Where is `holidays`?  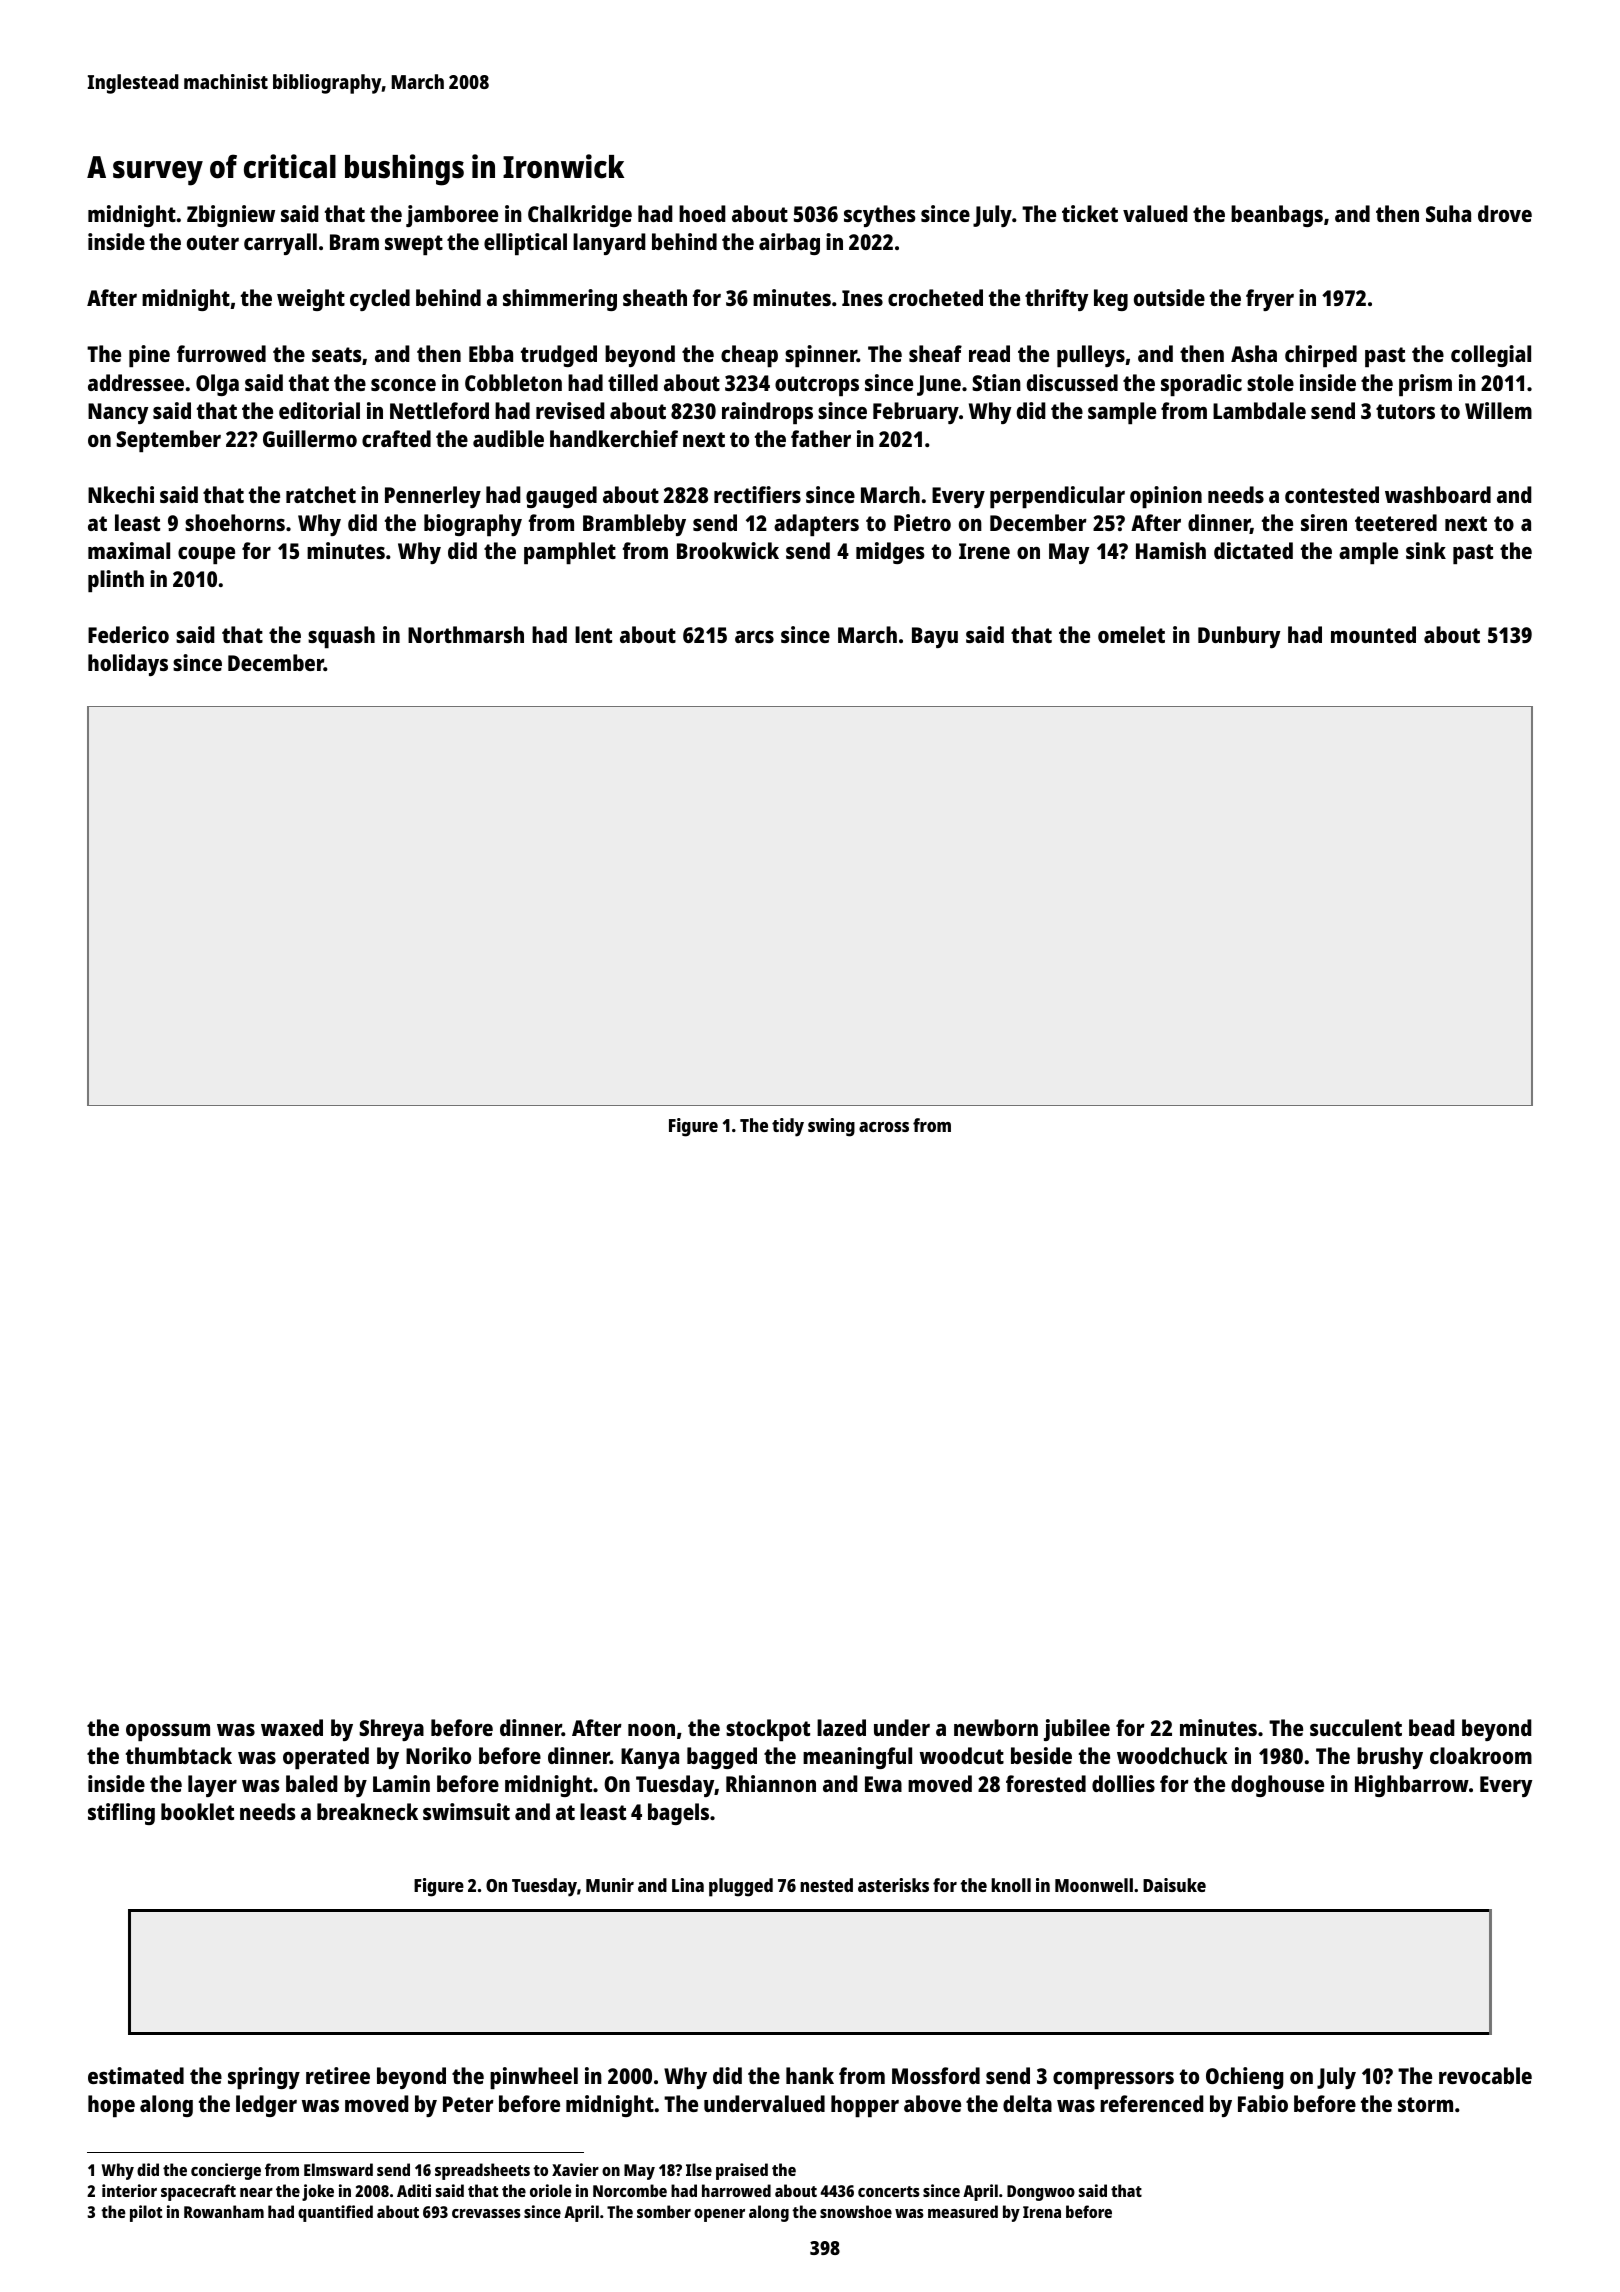
holidays is located at coordinates (128, 665).
